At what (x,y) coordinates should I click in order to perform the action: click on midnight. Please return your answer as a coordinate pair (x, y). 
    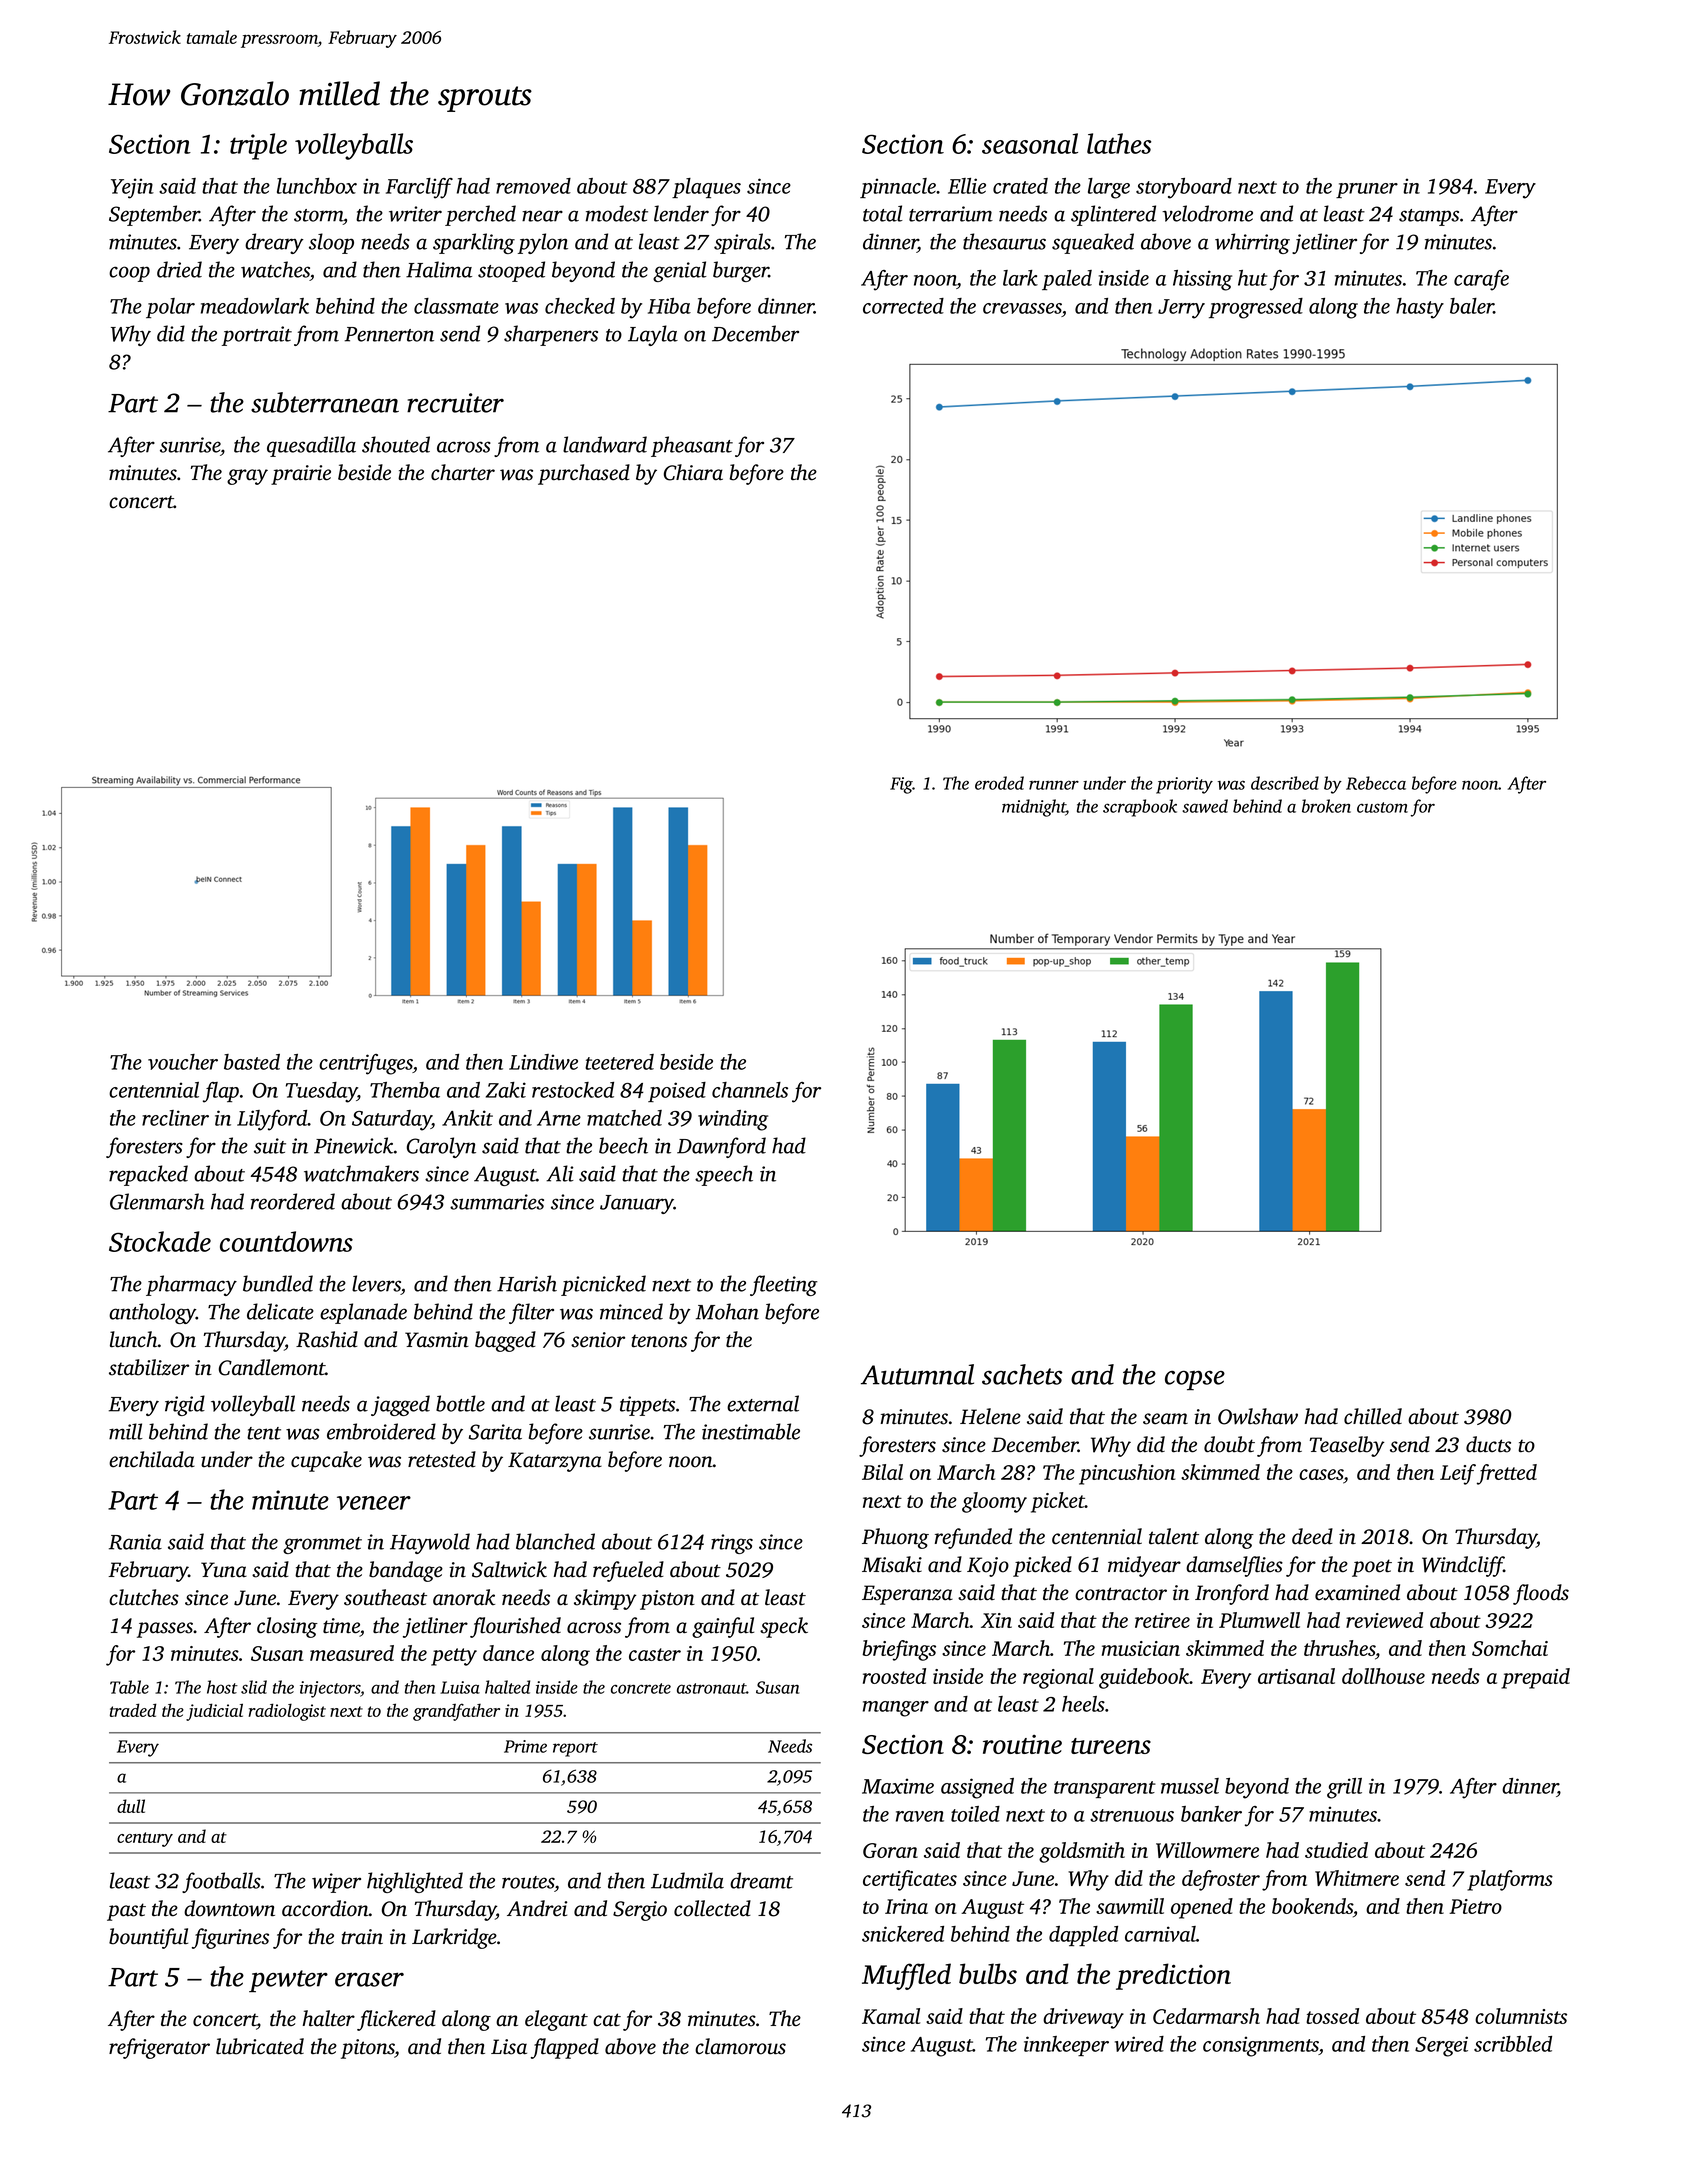
    Looking at the image, I should click on (1034, 808).
